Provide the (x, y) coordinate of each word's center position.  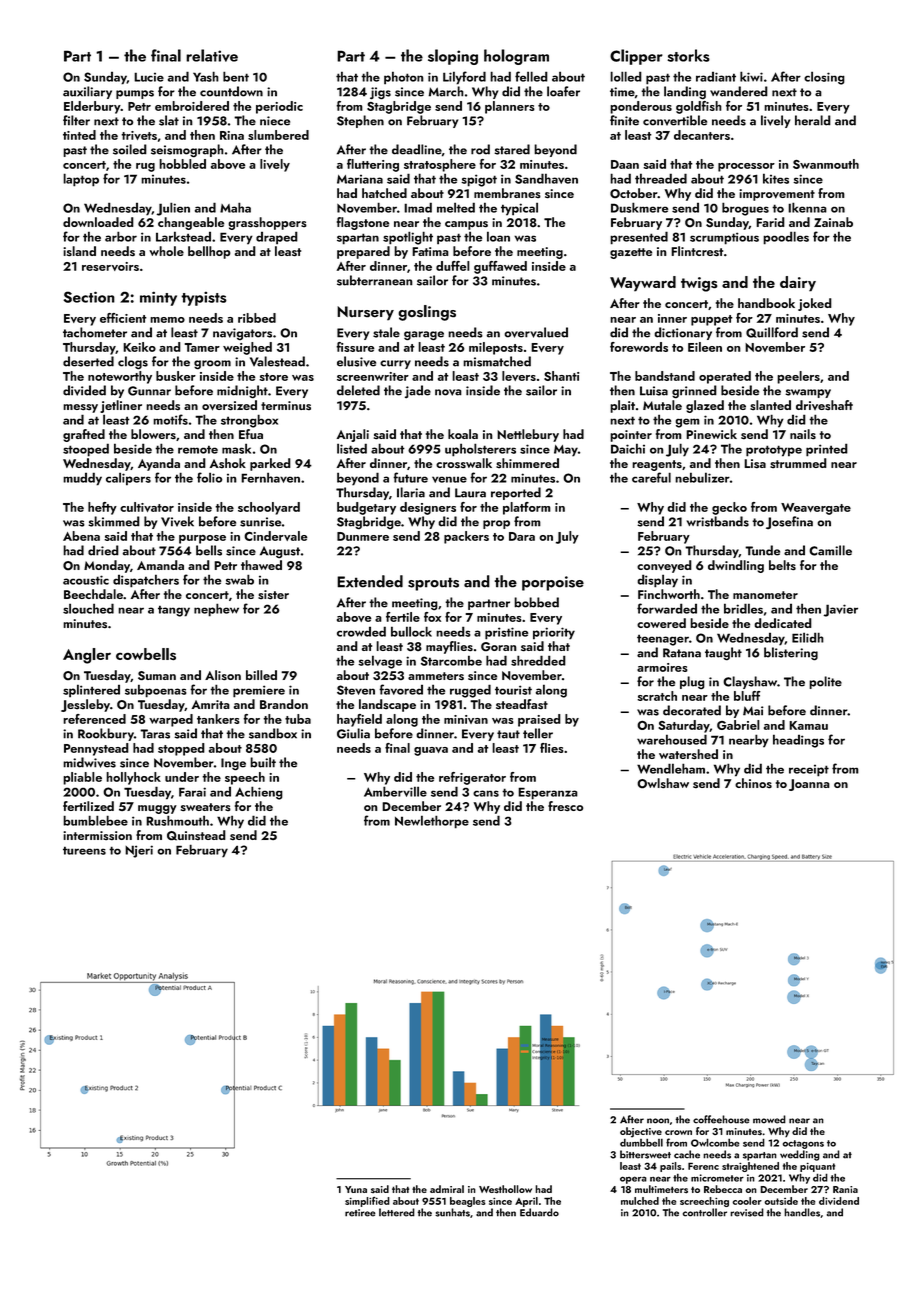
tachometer (95, 332)
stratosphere (440, 165)
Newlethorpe (432, 822)
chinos (753, 783)
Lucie (149, 77)
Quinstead (196, 835)
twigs (699, 284)
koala (463, 434)
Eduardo (539, 1212)
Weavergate (816, 509)
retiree (360, 1213)
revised (747, 1212)
